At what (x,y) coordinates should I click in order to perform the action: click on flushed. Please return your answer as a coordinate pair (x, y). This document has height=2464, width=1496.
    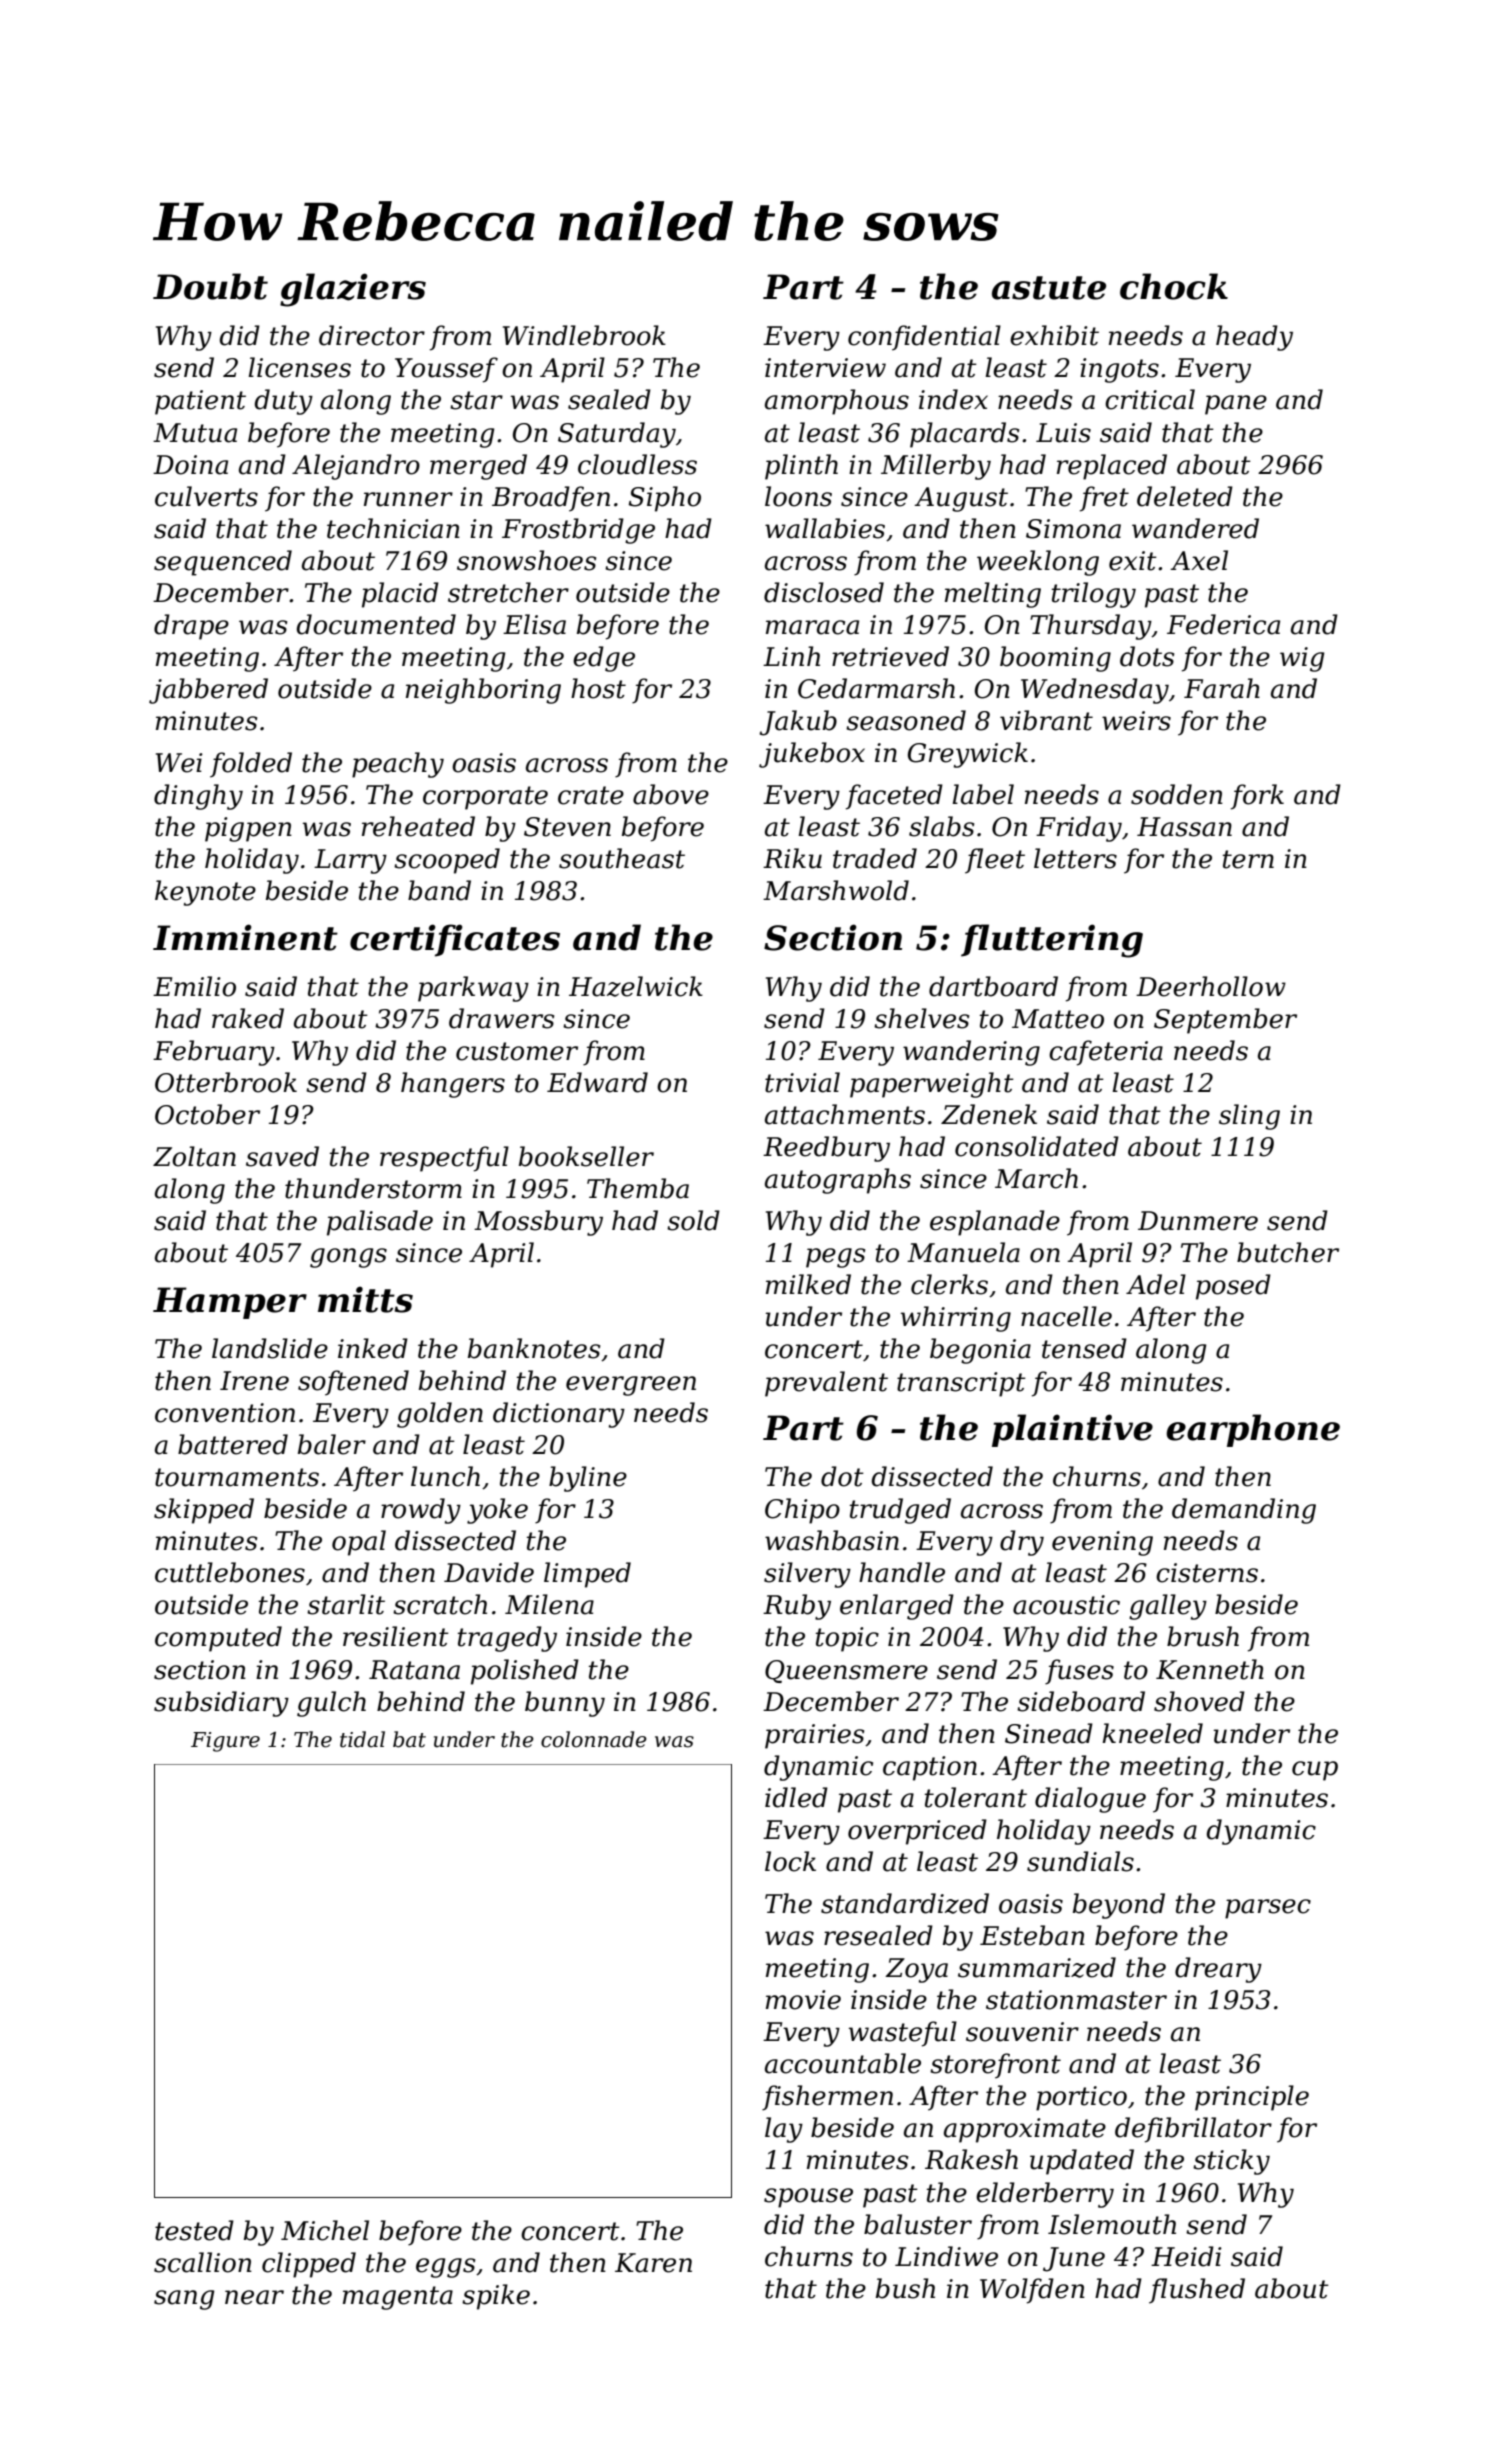
    Looking at the image, I should click on (1197, 2291).
